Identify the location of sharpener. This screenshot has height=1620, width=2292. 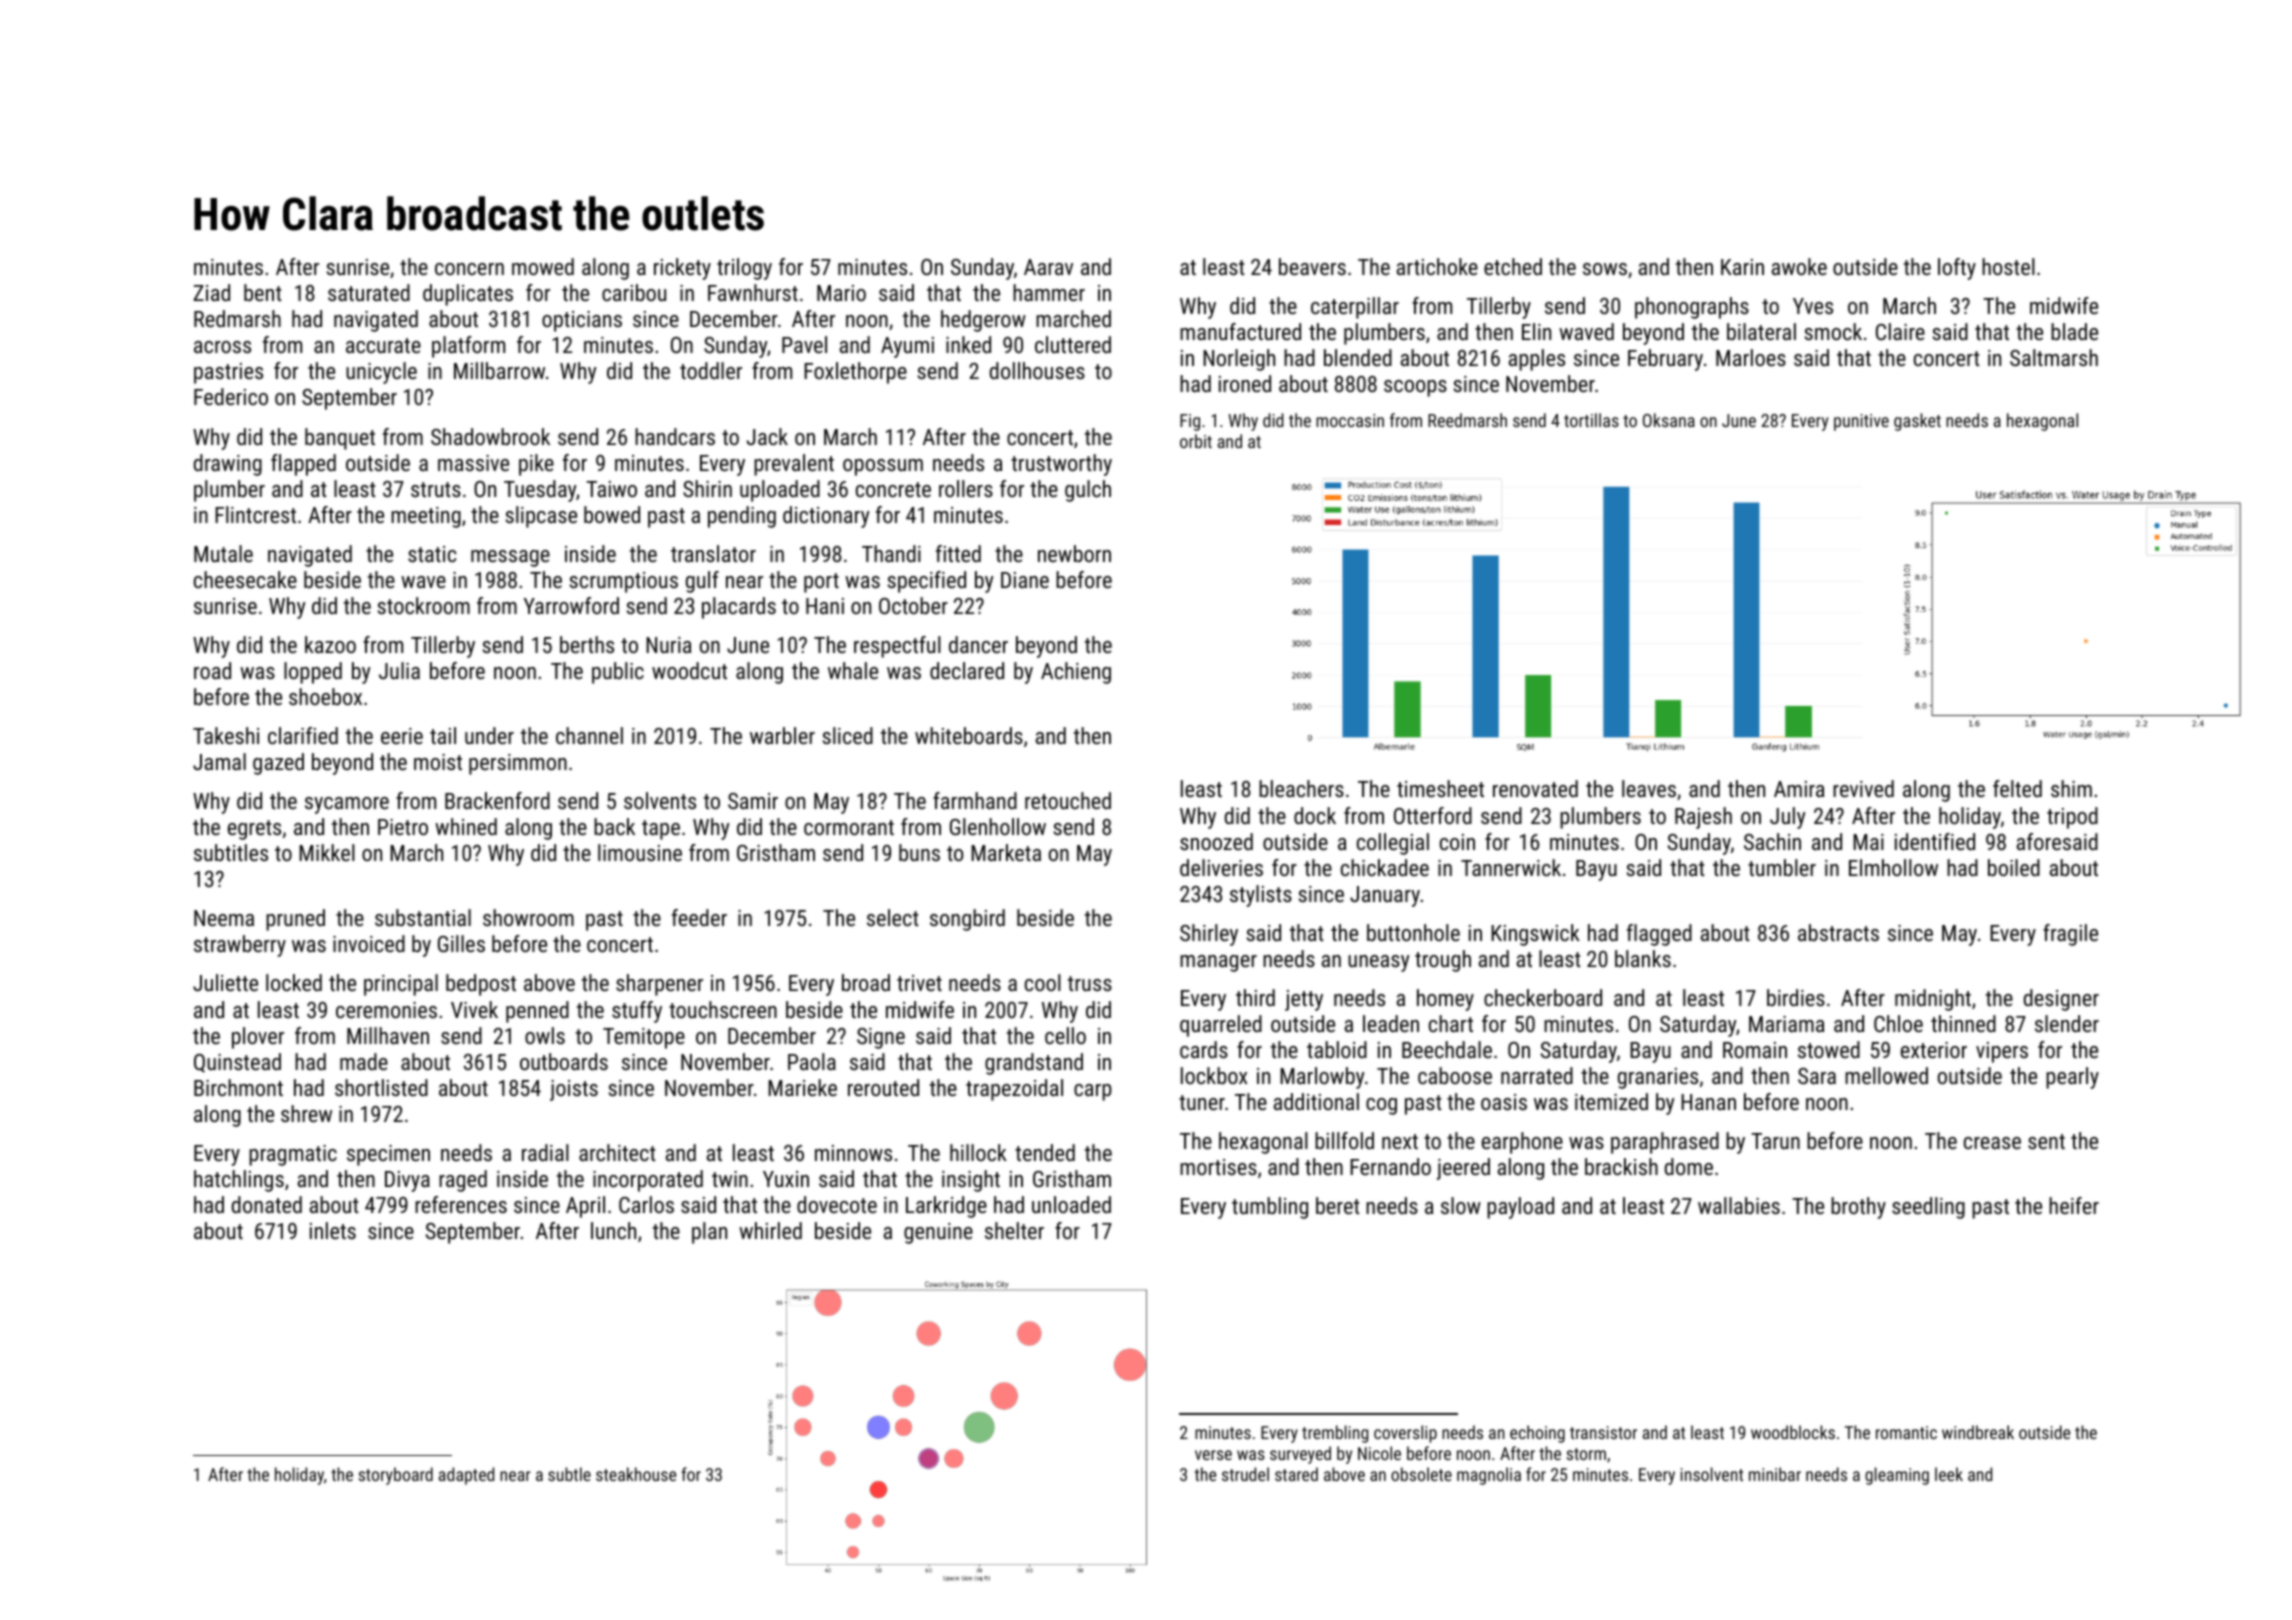
(659, 985).
